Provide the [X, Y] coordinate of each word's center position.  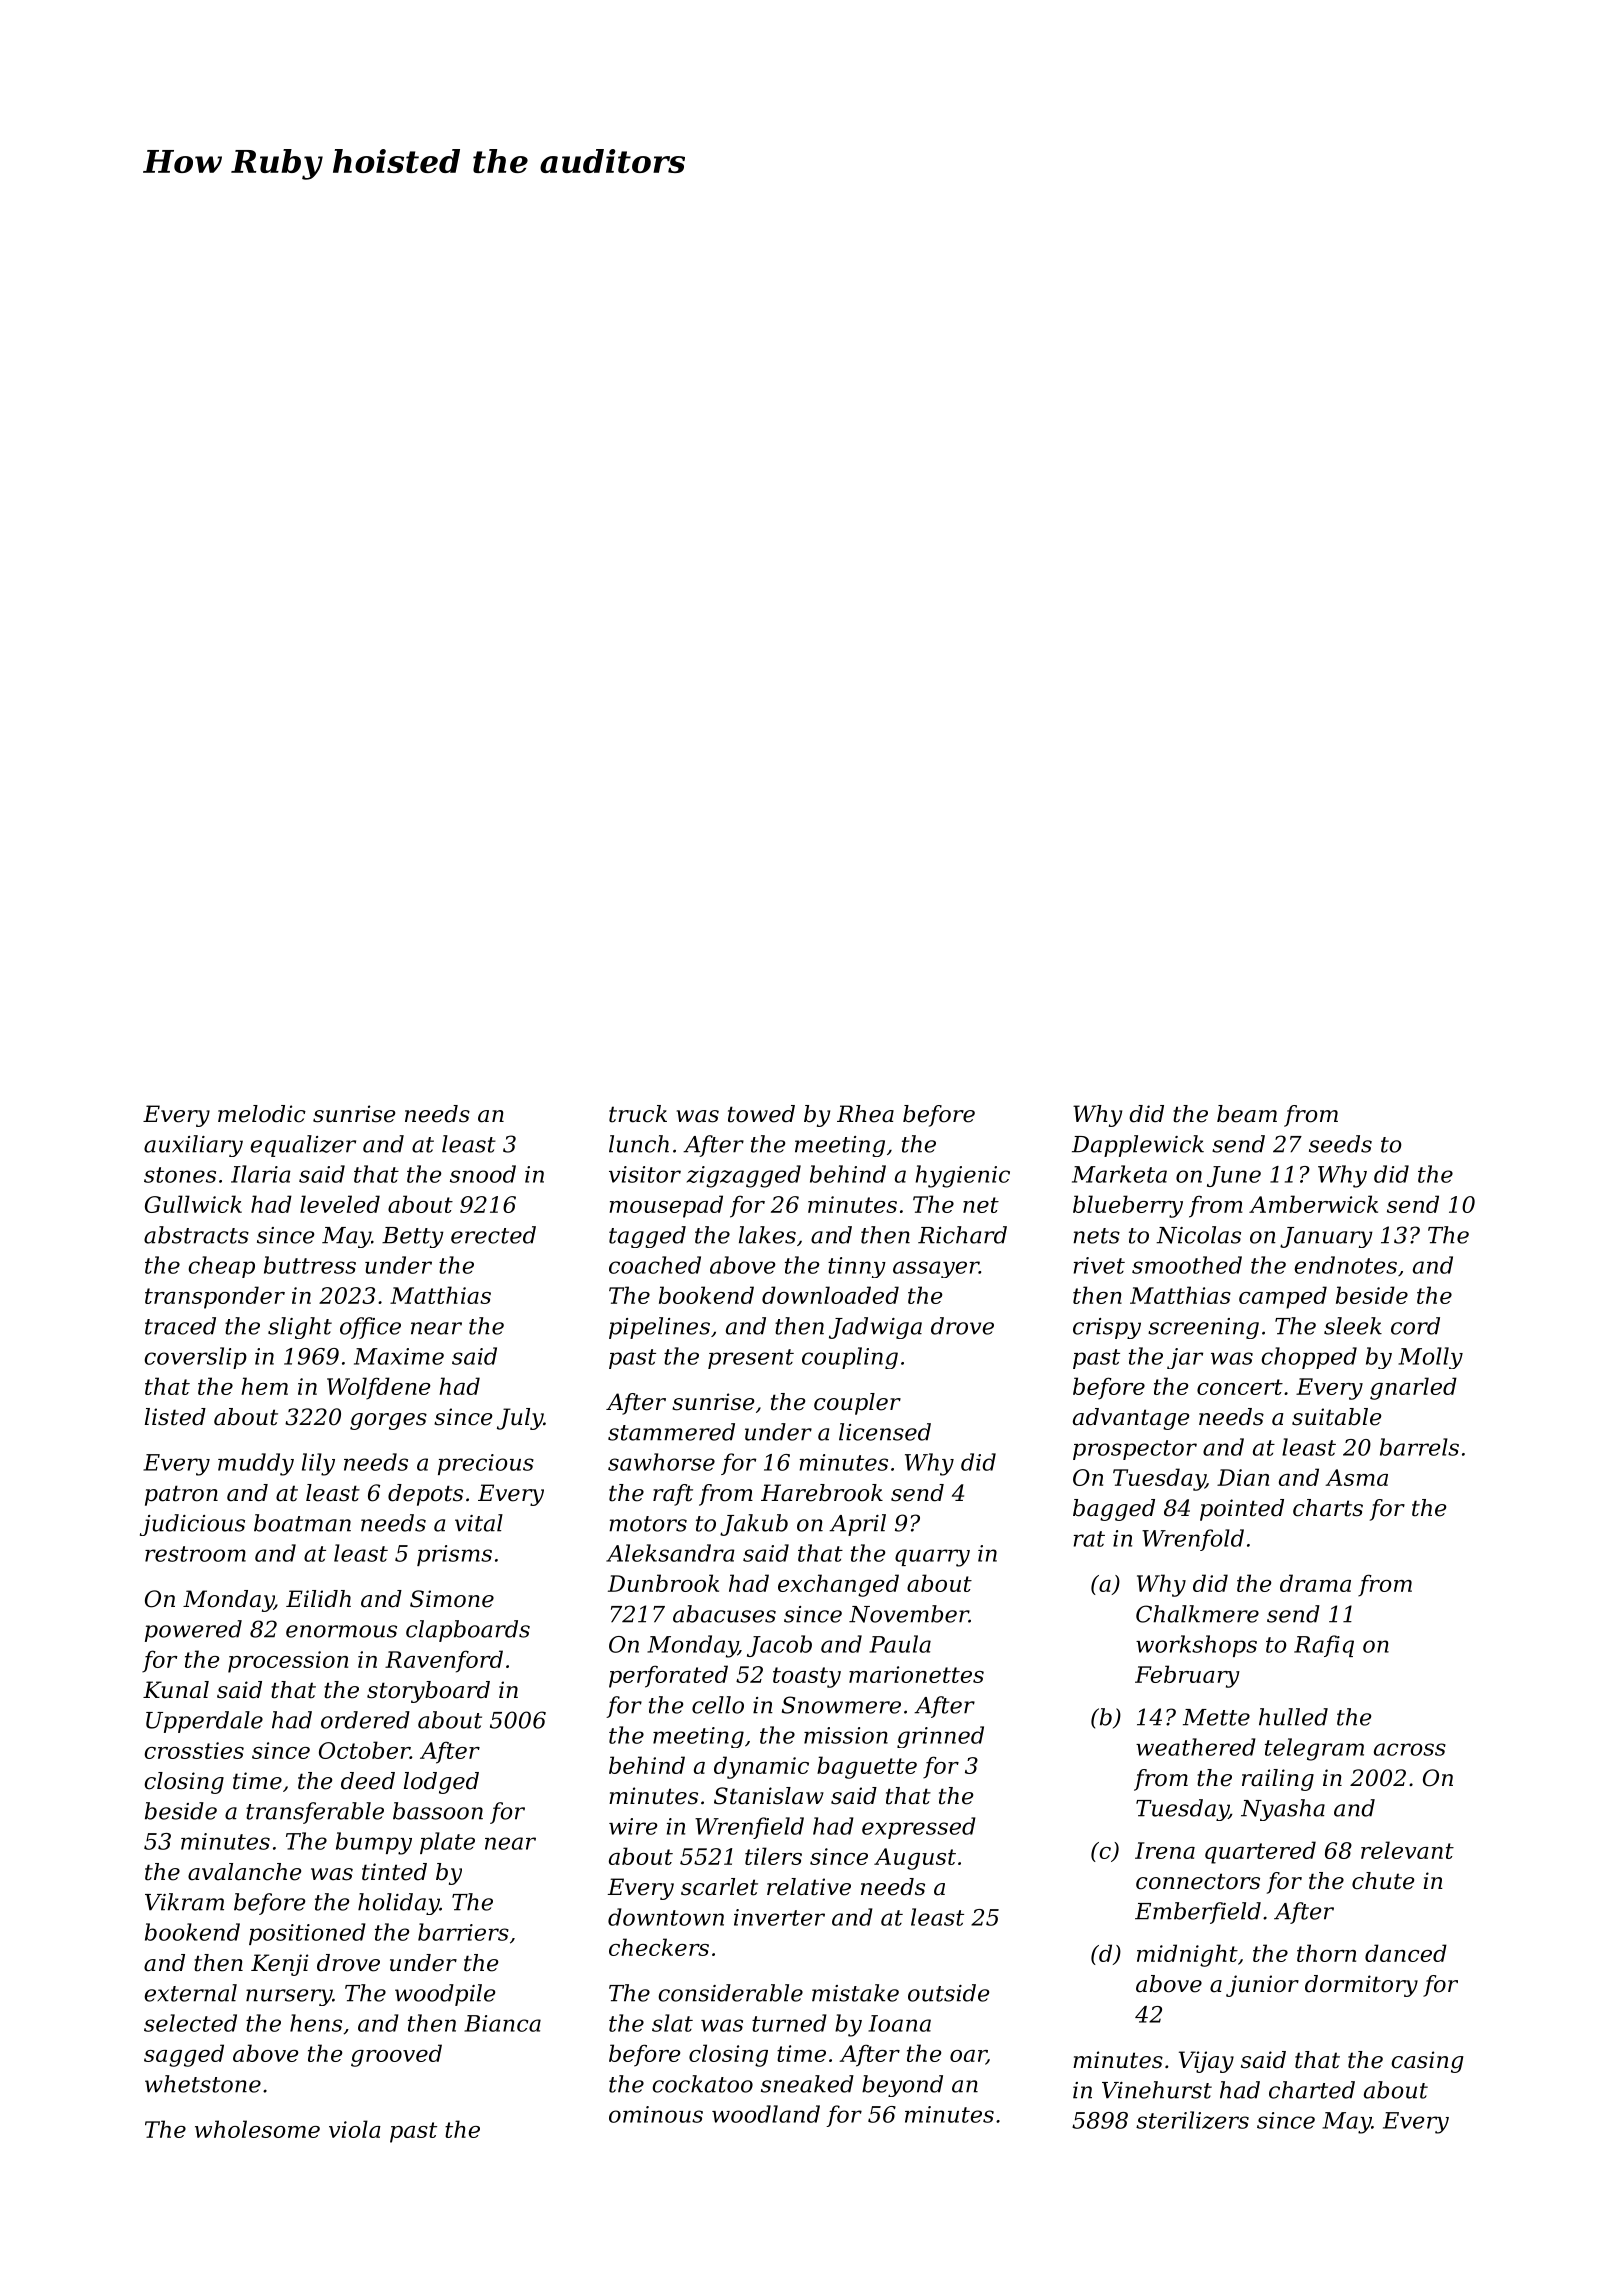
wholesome [257, 2129]
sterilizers [1192, 2120]
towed [761, 1114]
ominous [656, 2114]
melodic [262, 1114]
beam [1247, 1114]
